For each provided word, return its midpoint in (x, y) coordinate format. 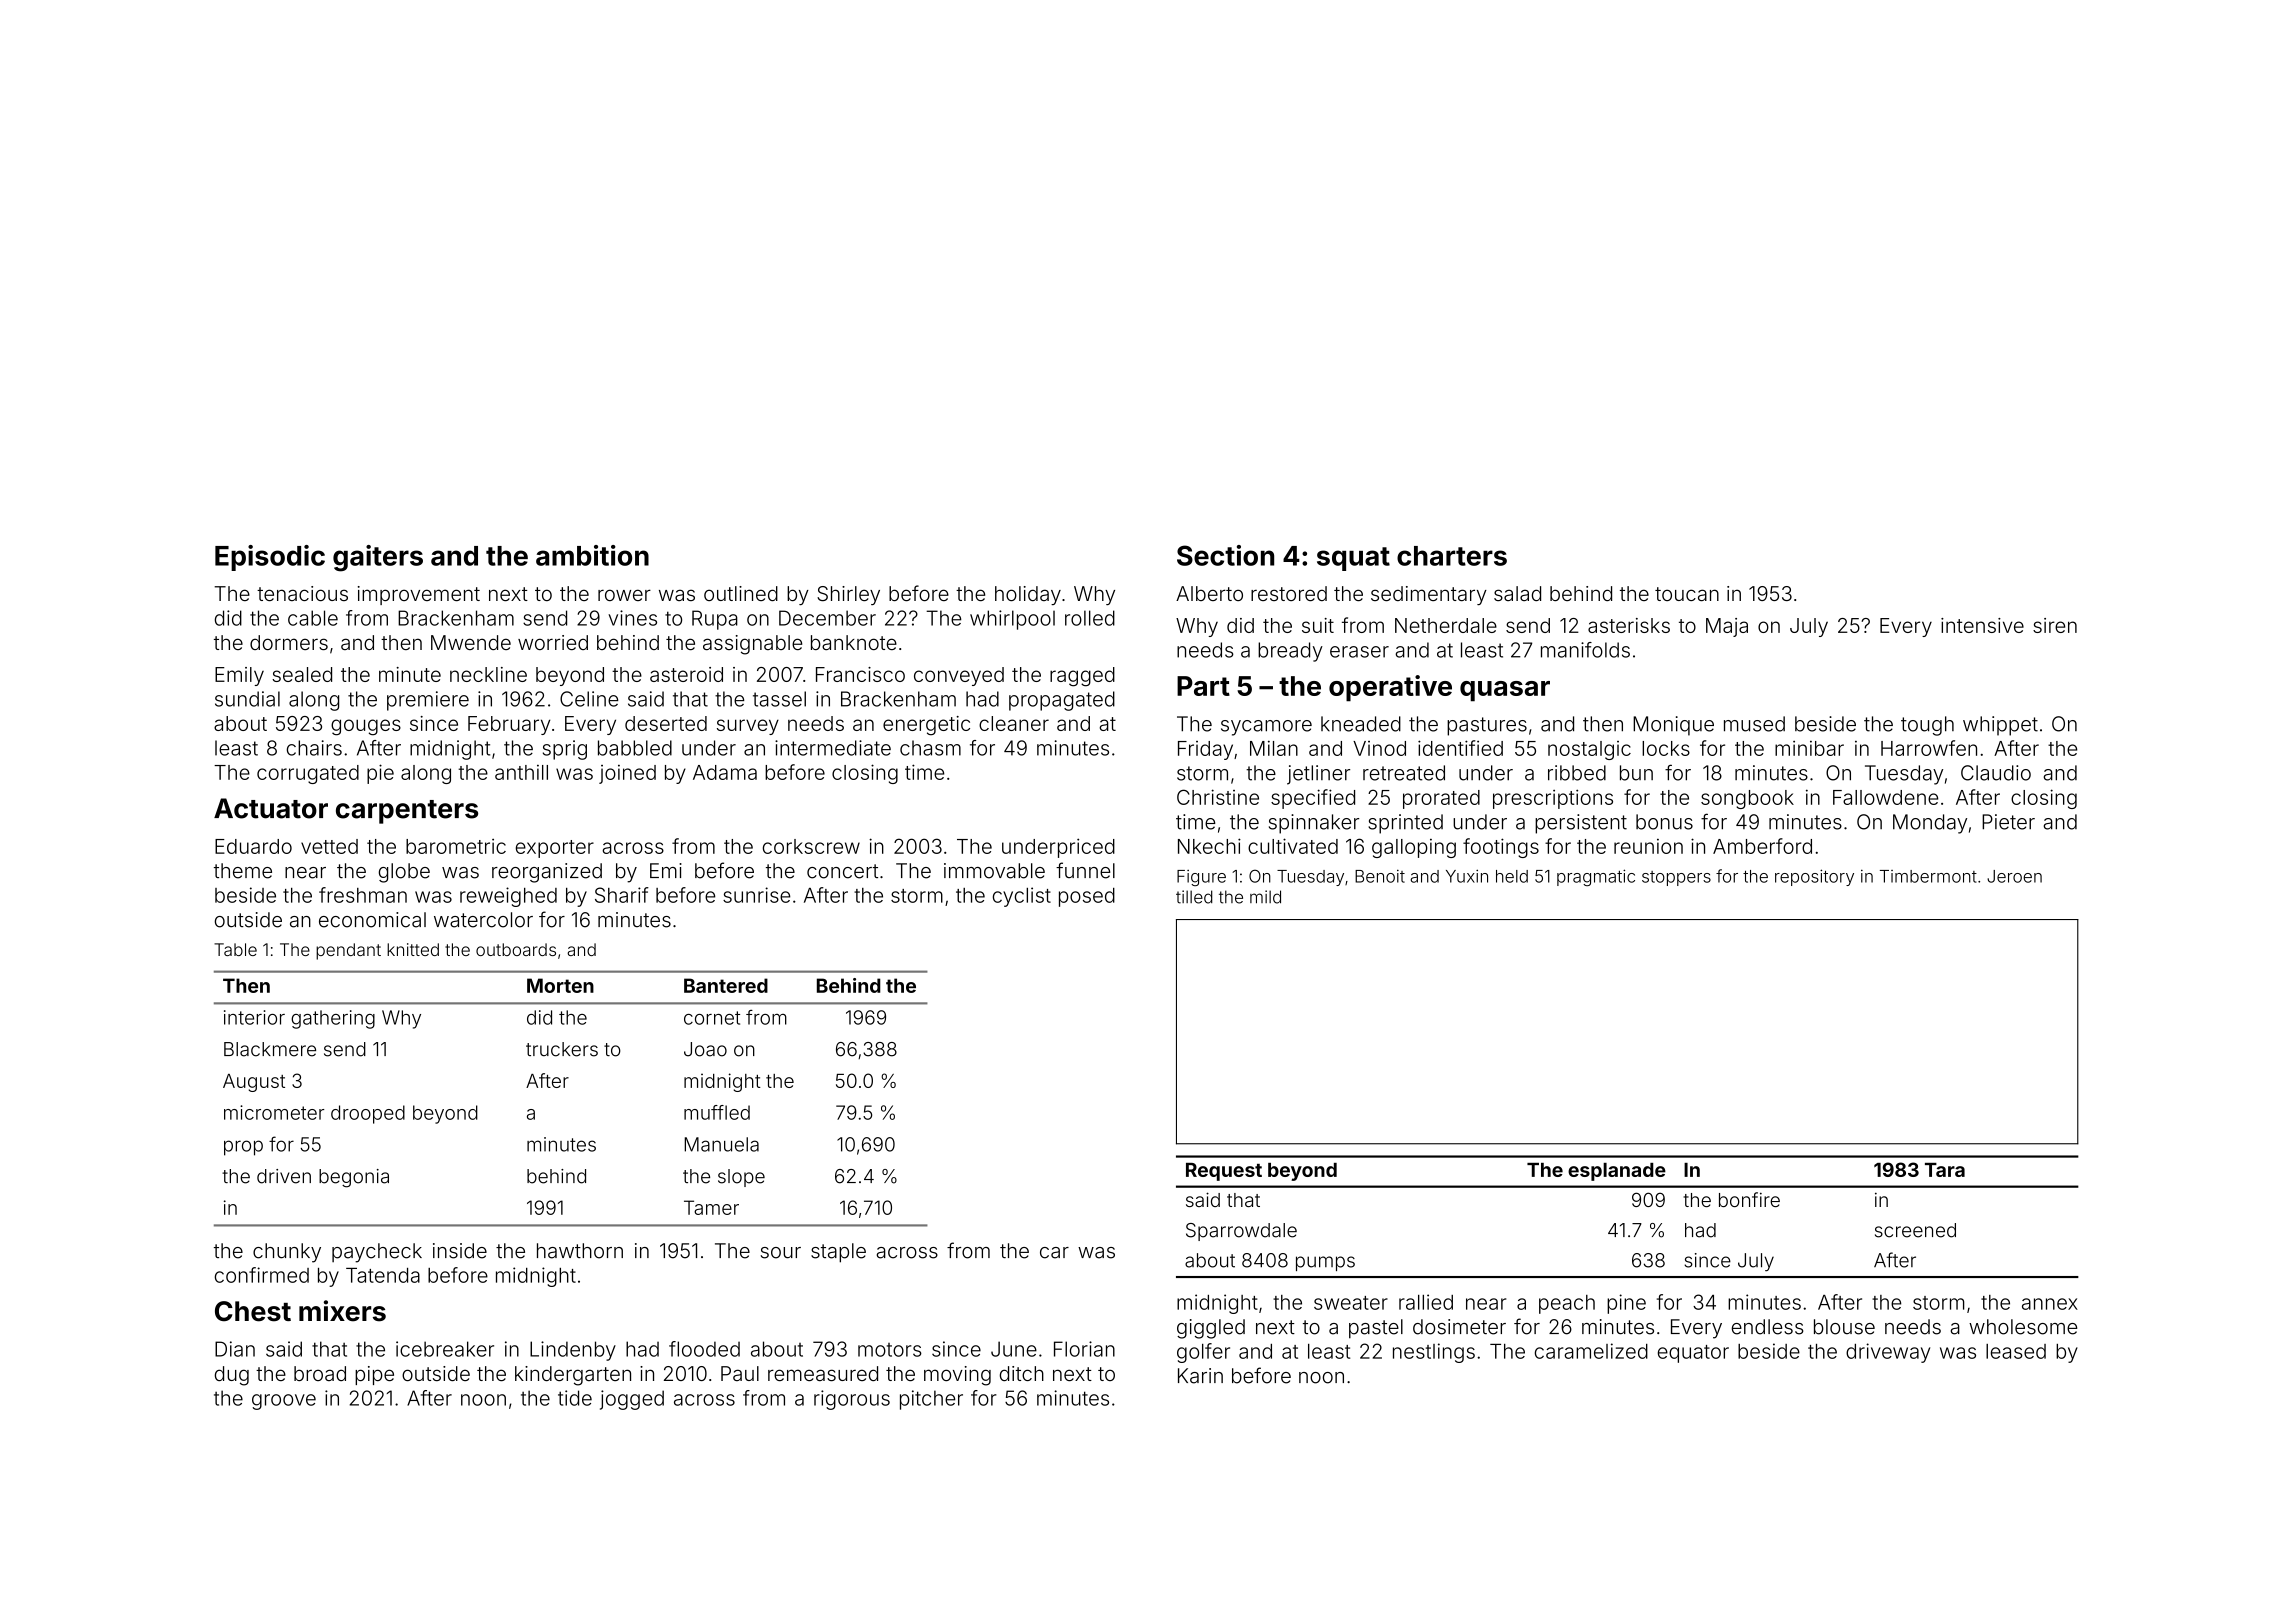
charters (1452, 556)
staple (838, 1253)
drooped (368, 1114)
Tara (1945, 1170)
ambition (592, 555)
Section (1225, 555)
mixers (342, 1311)
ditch (1022, 1373)
